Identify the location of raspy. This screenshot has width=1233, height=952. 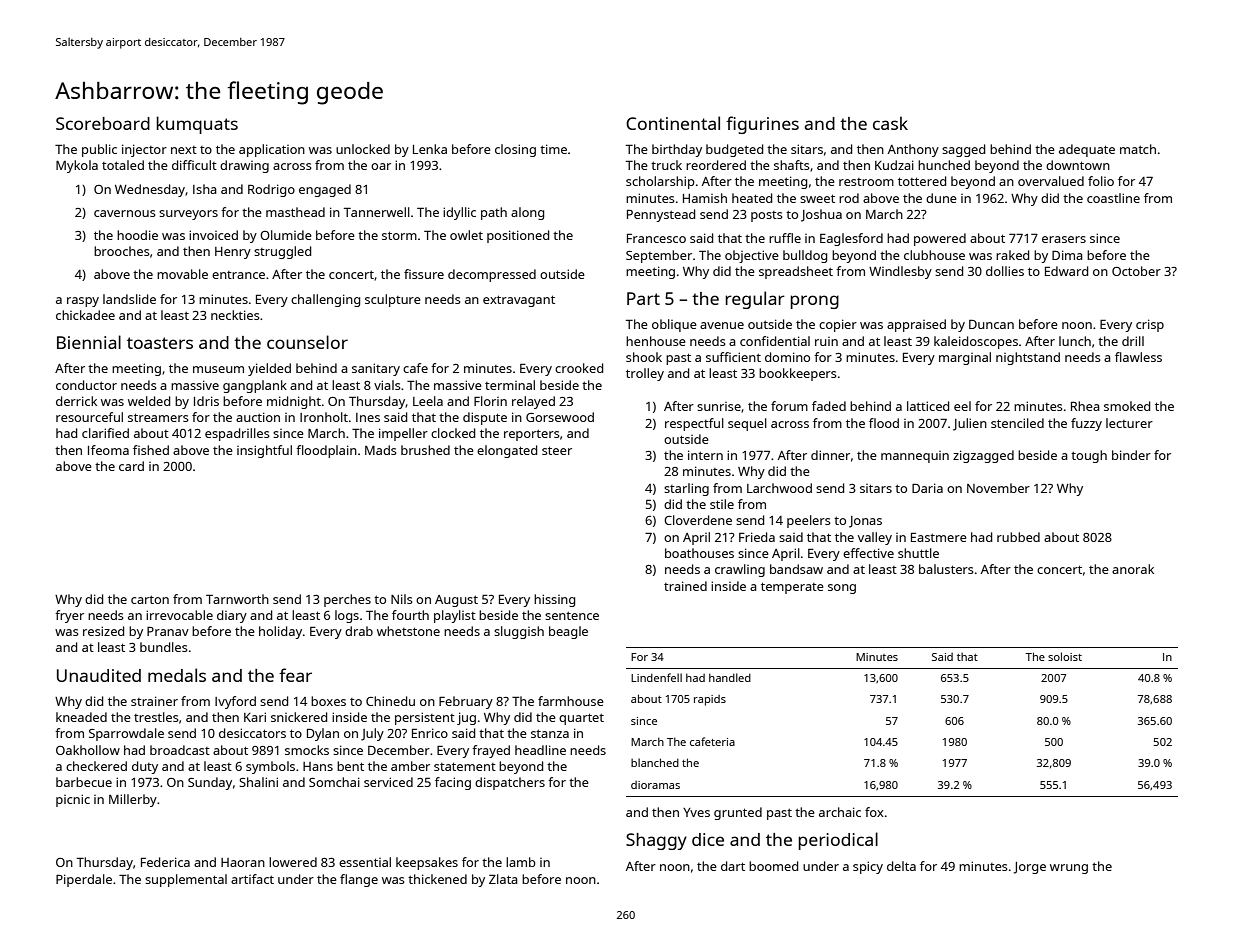
(83, 302).
